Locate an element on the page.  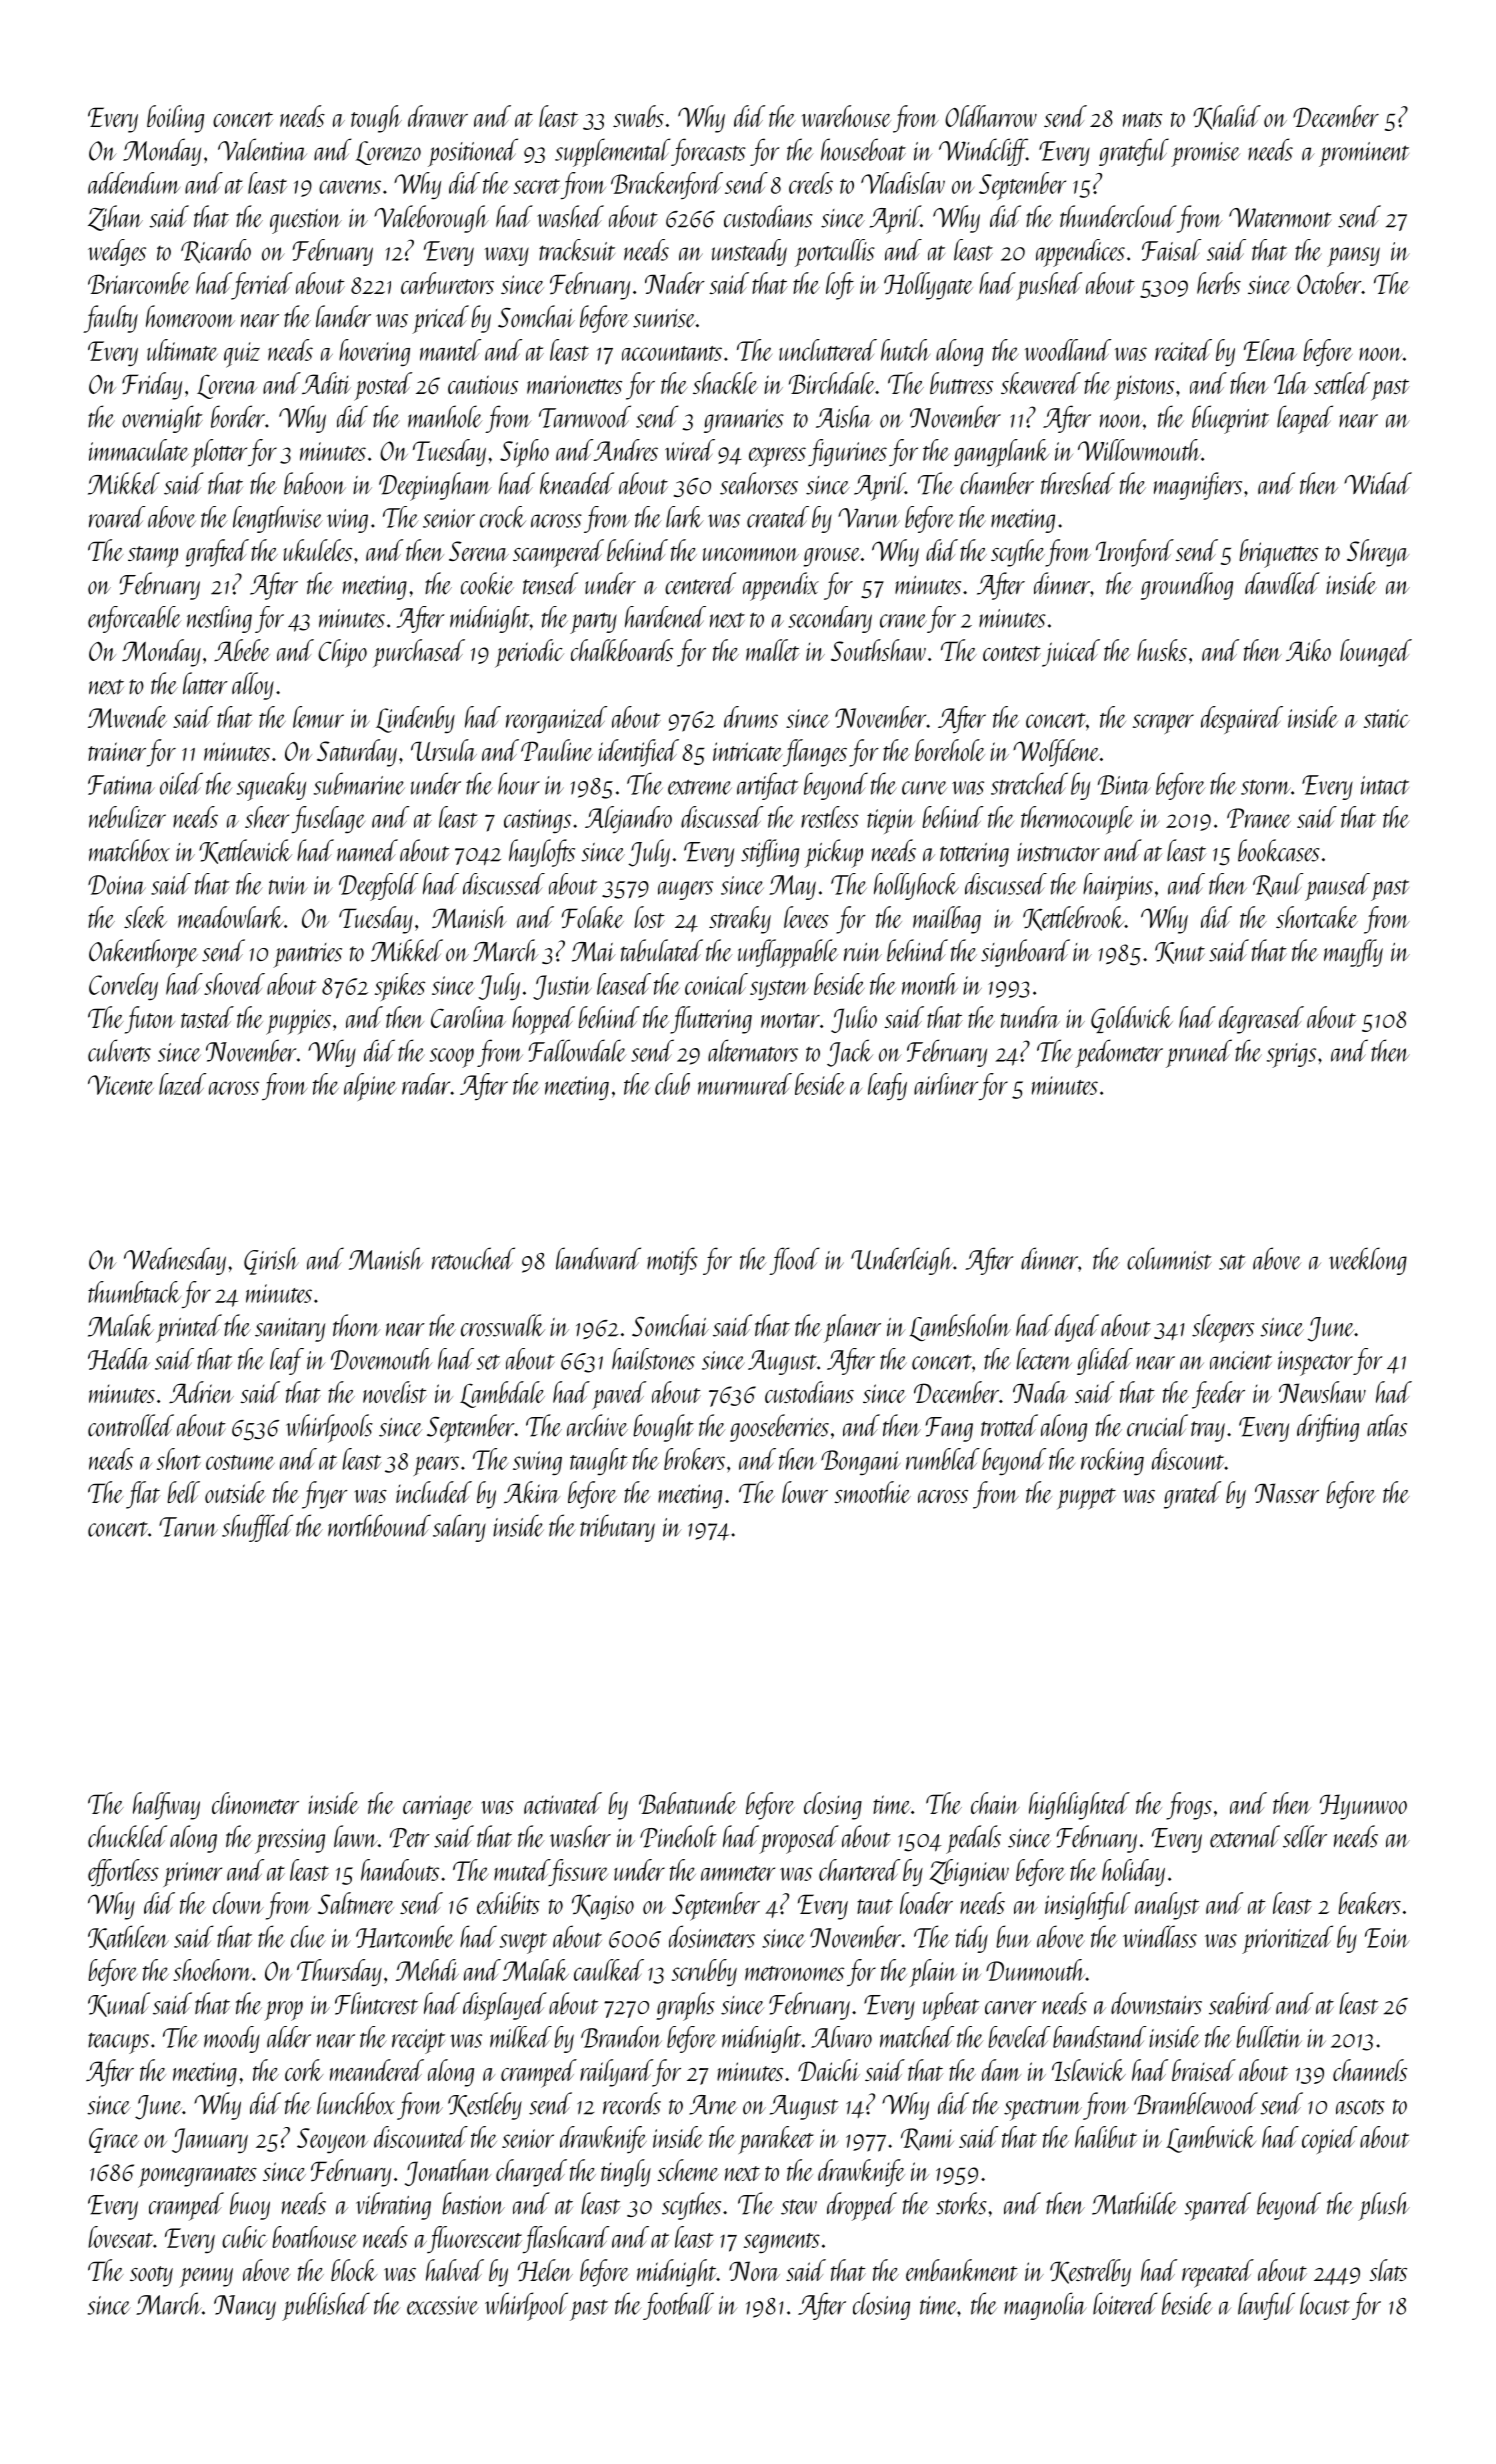
plain is located at coordinates (933, 1973).
